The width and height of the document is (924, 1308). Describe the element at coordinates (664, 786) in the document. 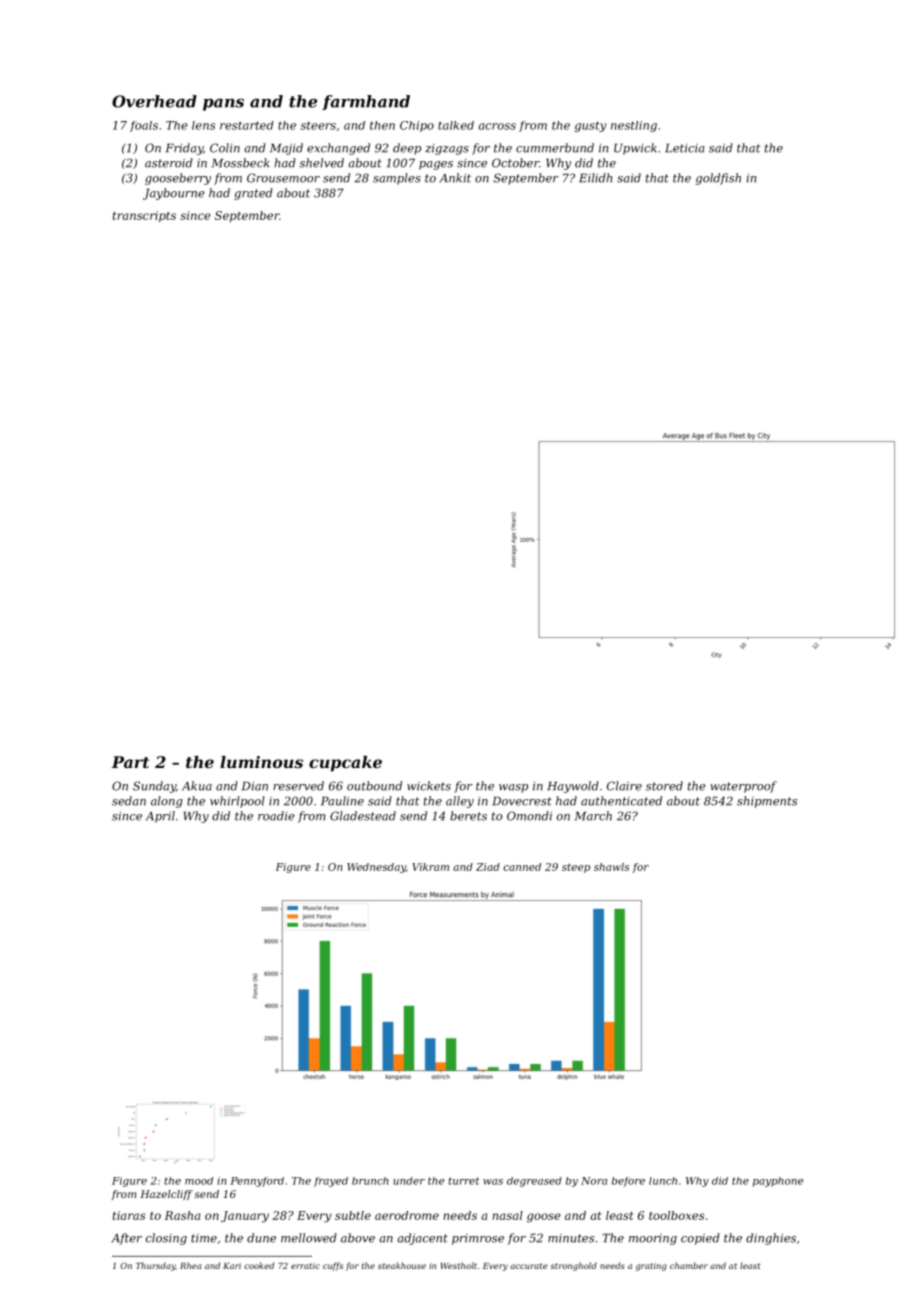

I see `stored` at that location.
